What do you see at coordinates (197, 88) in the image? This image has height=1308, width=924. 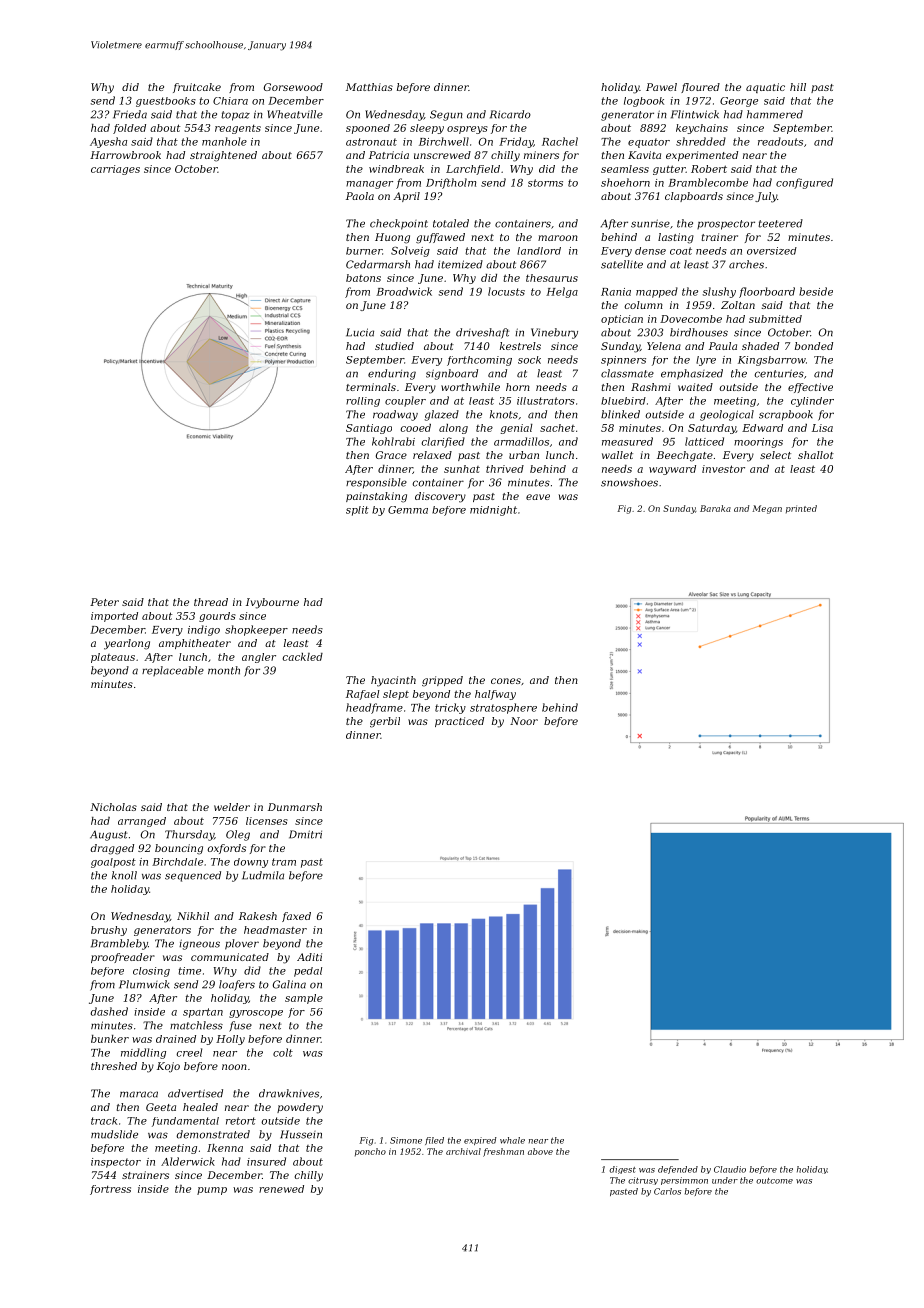 I see `fruitcake` at bounding box center [197, 88].
